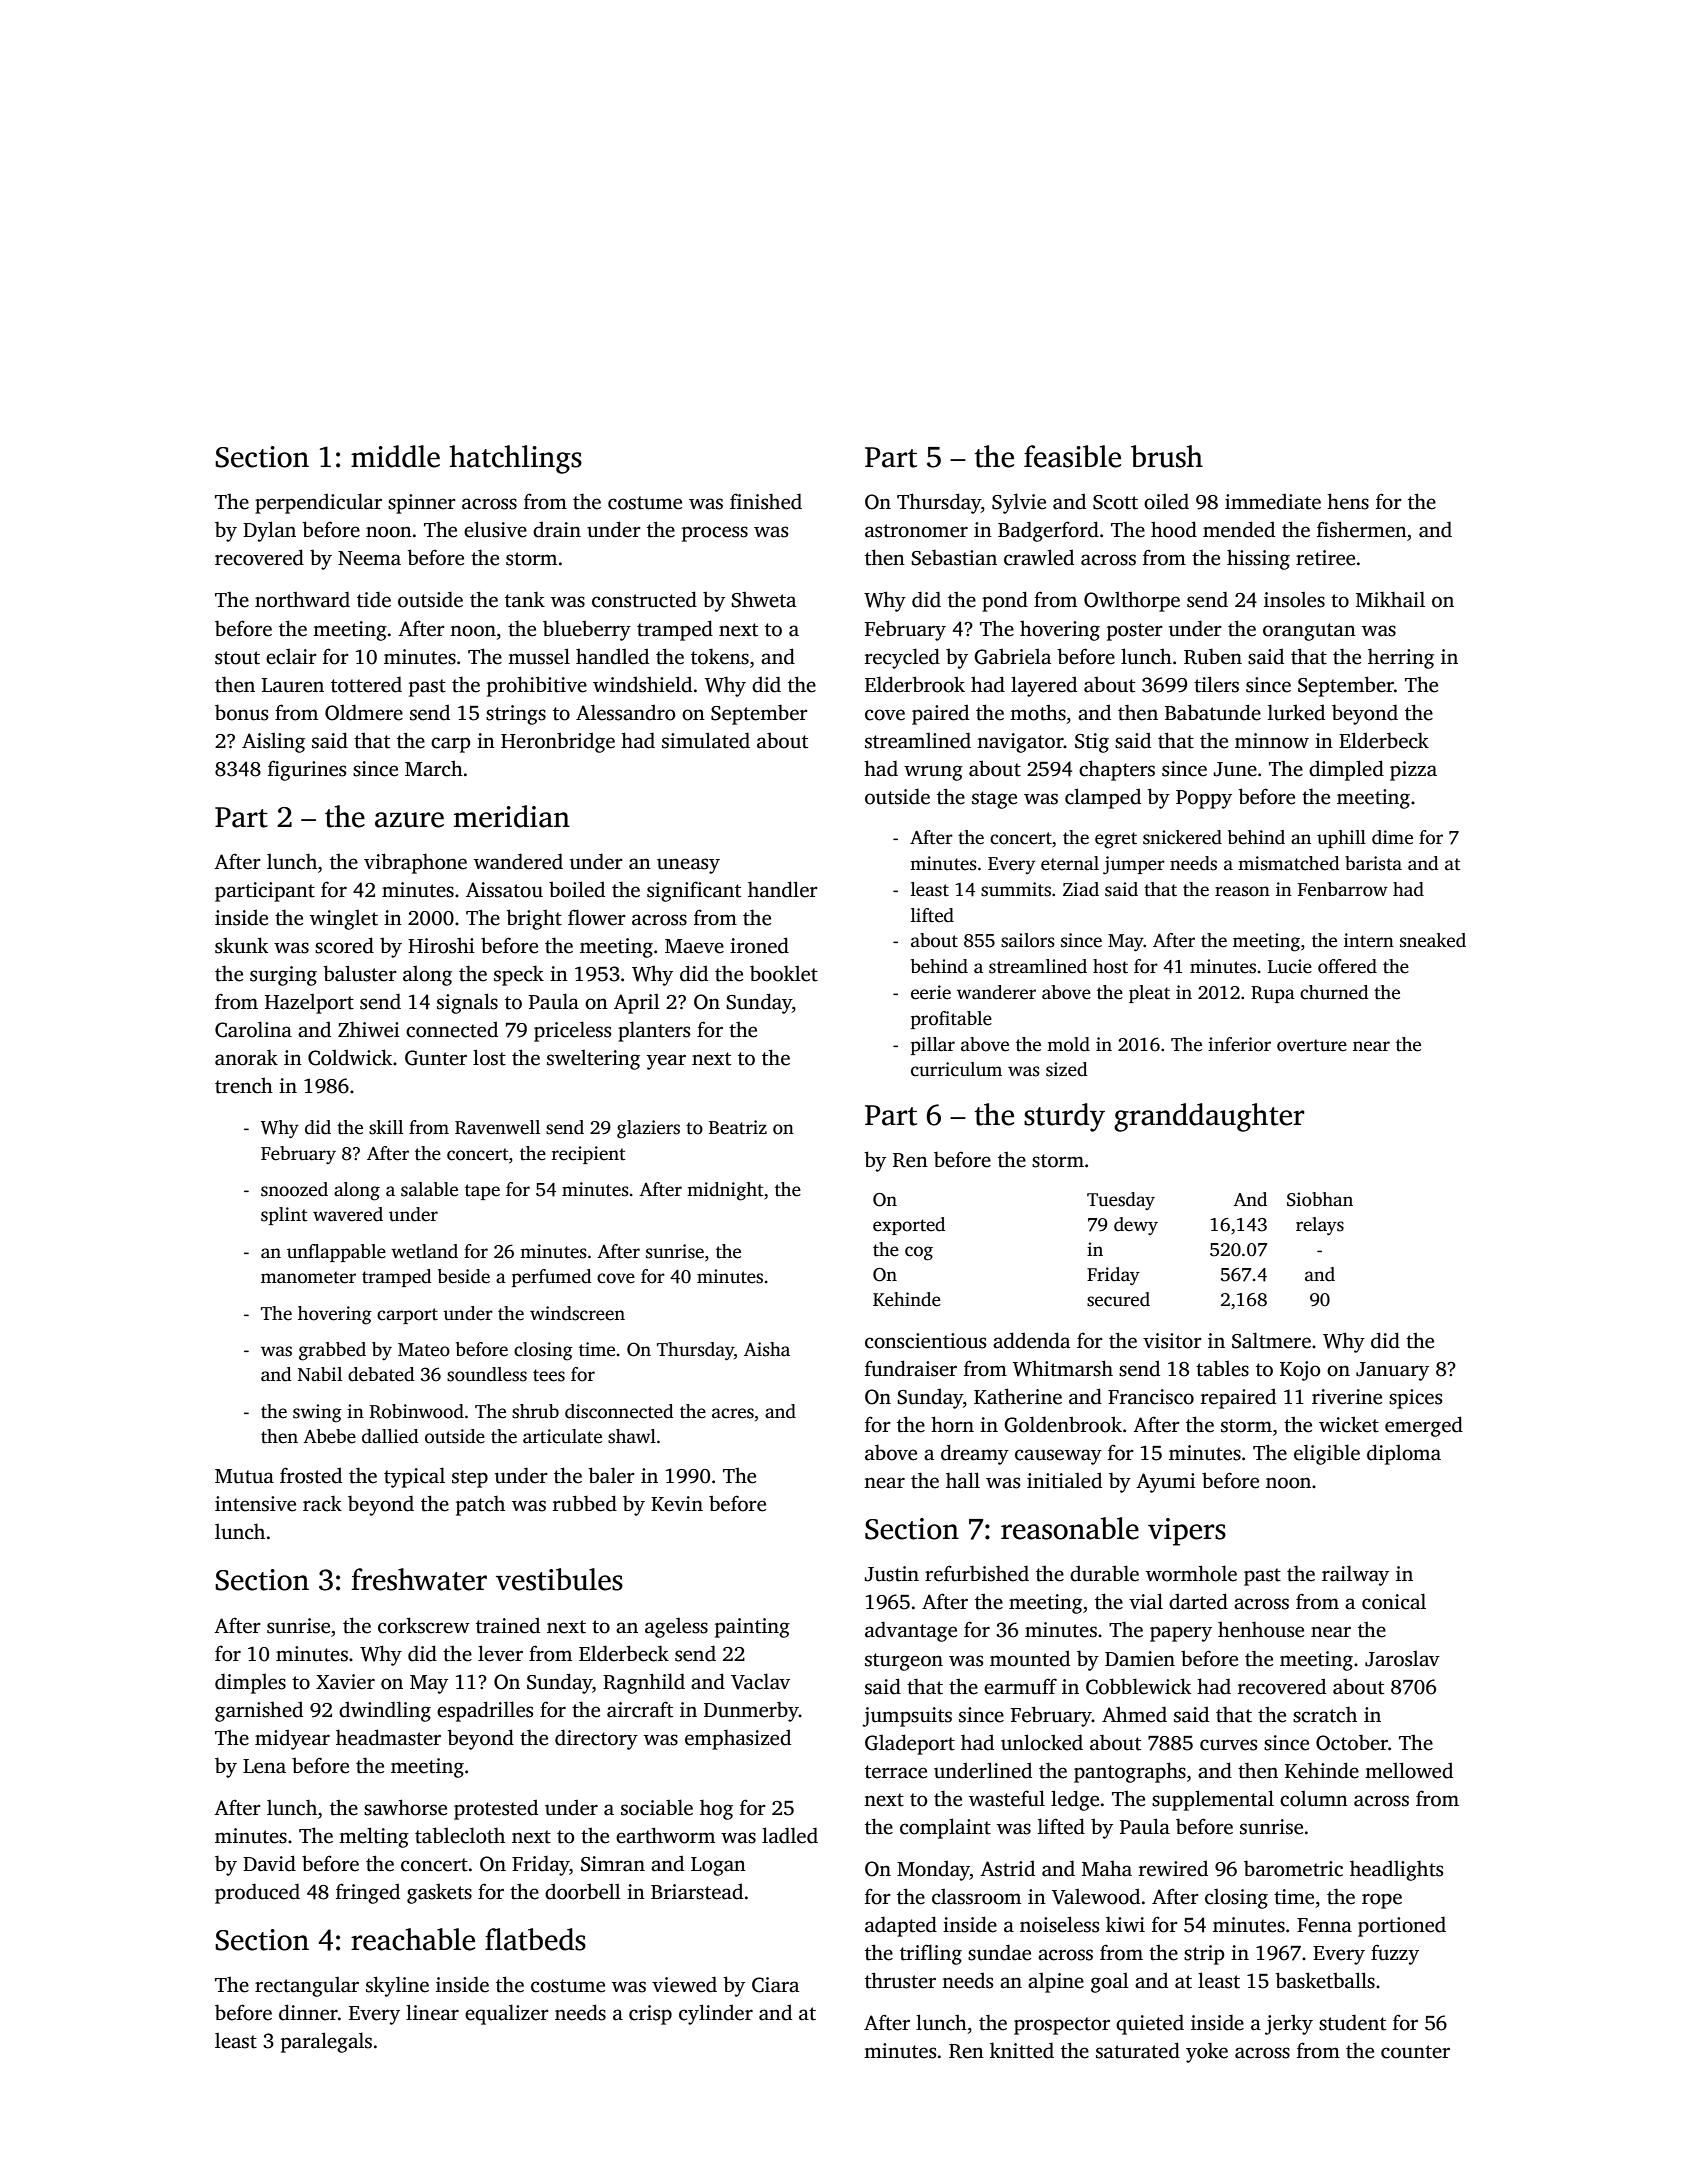  Describe the element at coordinates (1167, 456) in the page. I see `brush` at that location.
